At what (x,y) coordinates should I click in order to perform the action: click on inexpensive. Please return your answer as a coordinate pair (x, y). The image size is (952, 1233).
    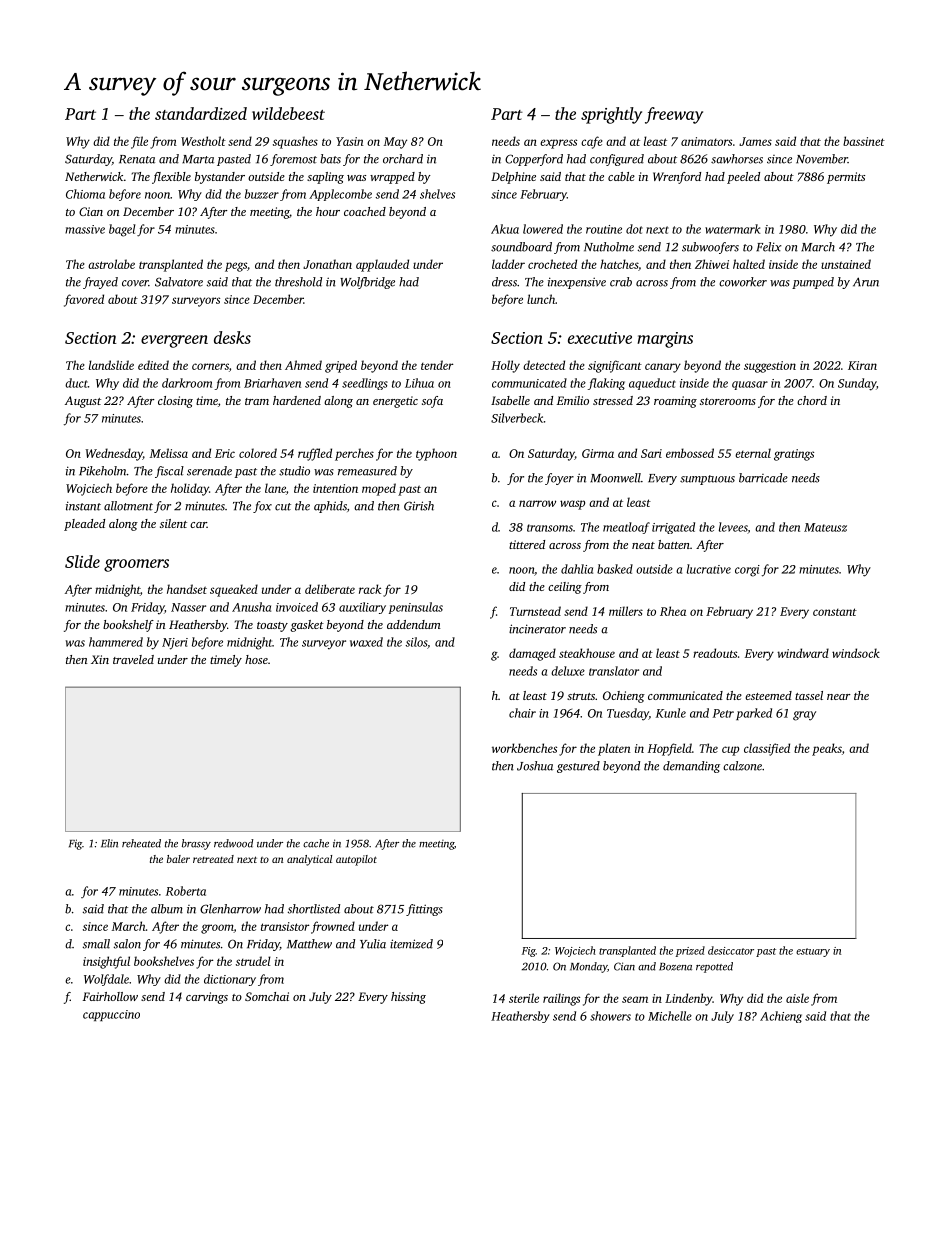
    Looking at the image, I should click on (577, 283).
